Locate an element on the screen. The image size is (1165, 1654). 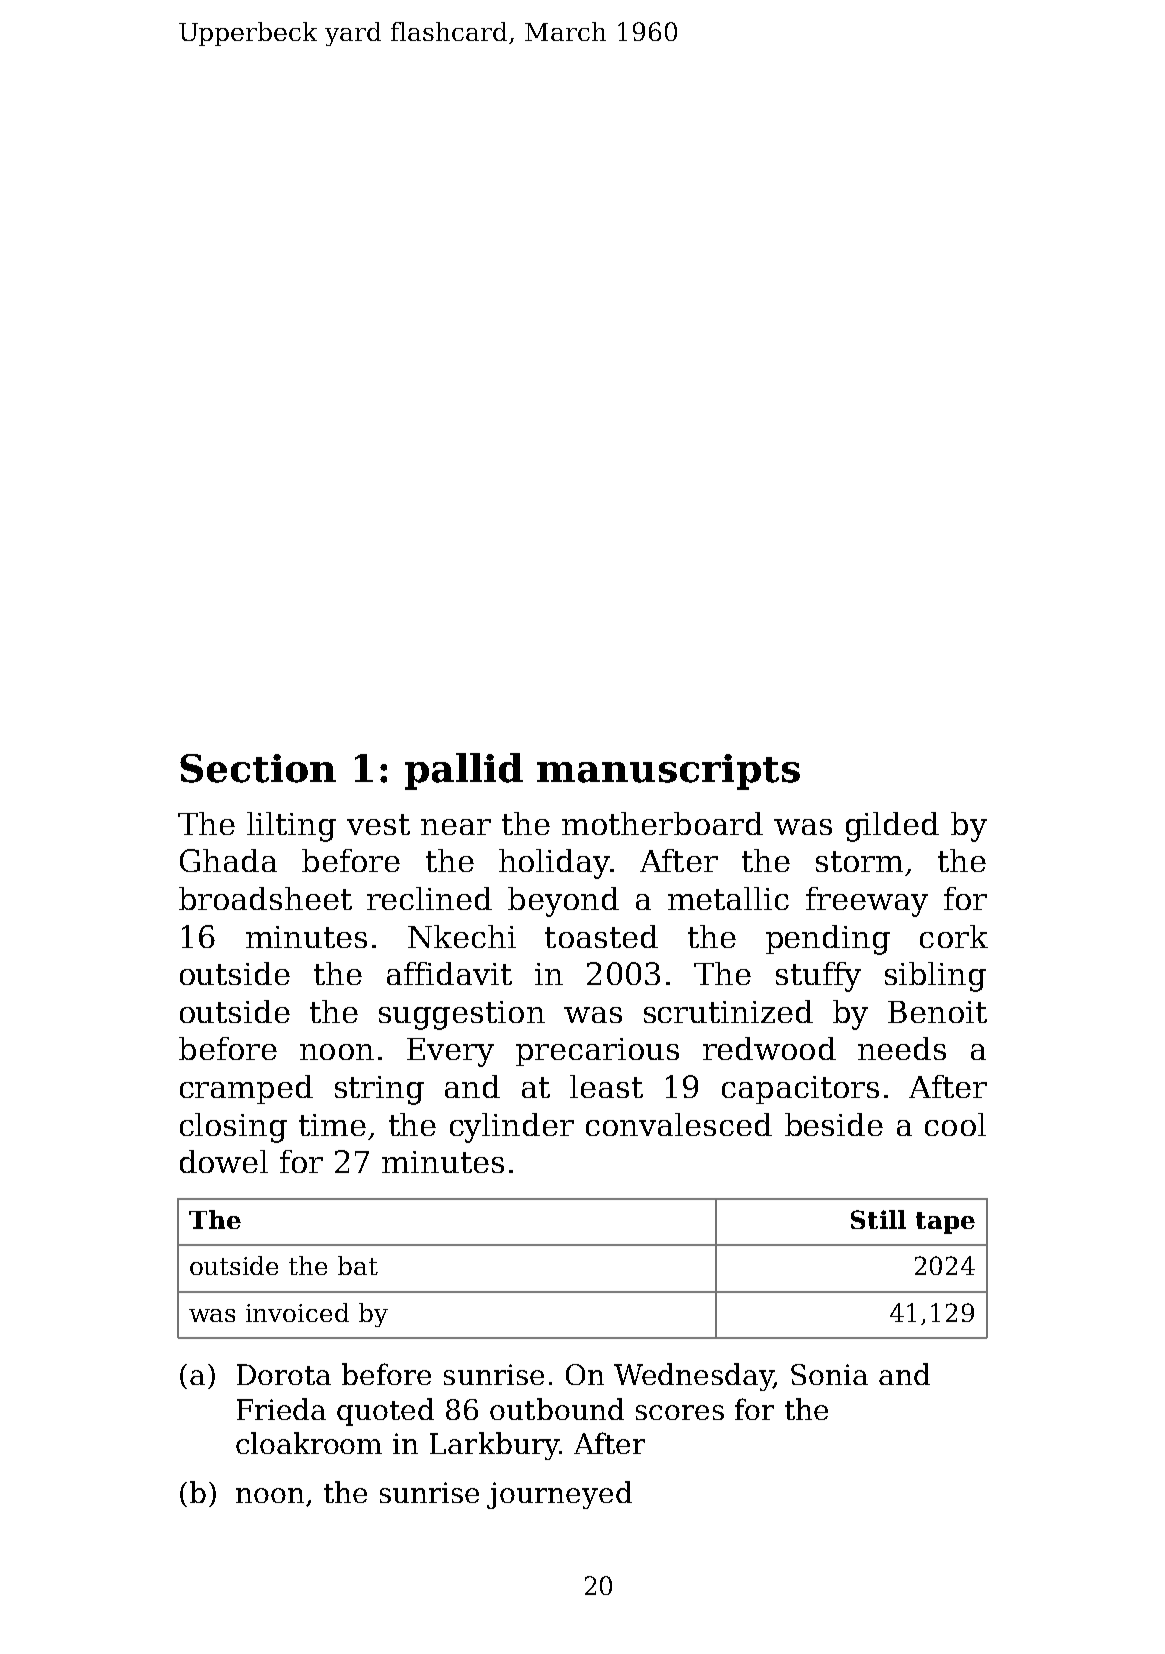
tape is located at coordinates (945, 1223).
